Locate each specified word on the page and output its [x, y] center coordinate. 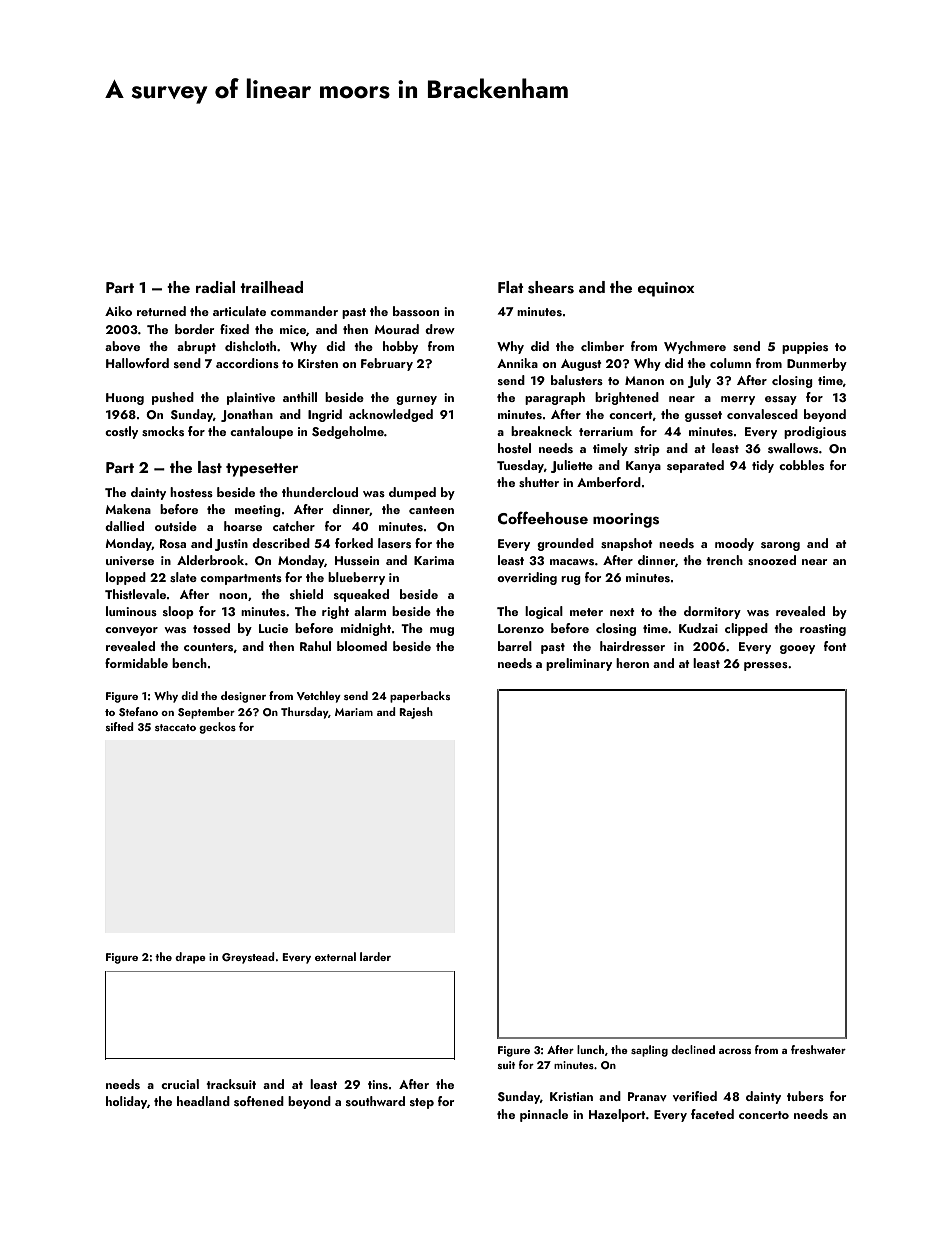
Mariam [354, 712]
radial [215, 287]
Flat [511, 287]
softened [259, 1101]
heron [632, 663]
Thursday [305, 713]
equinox [666, 289]
